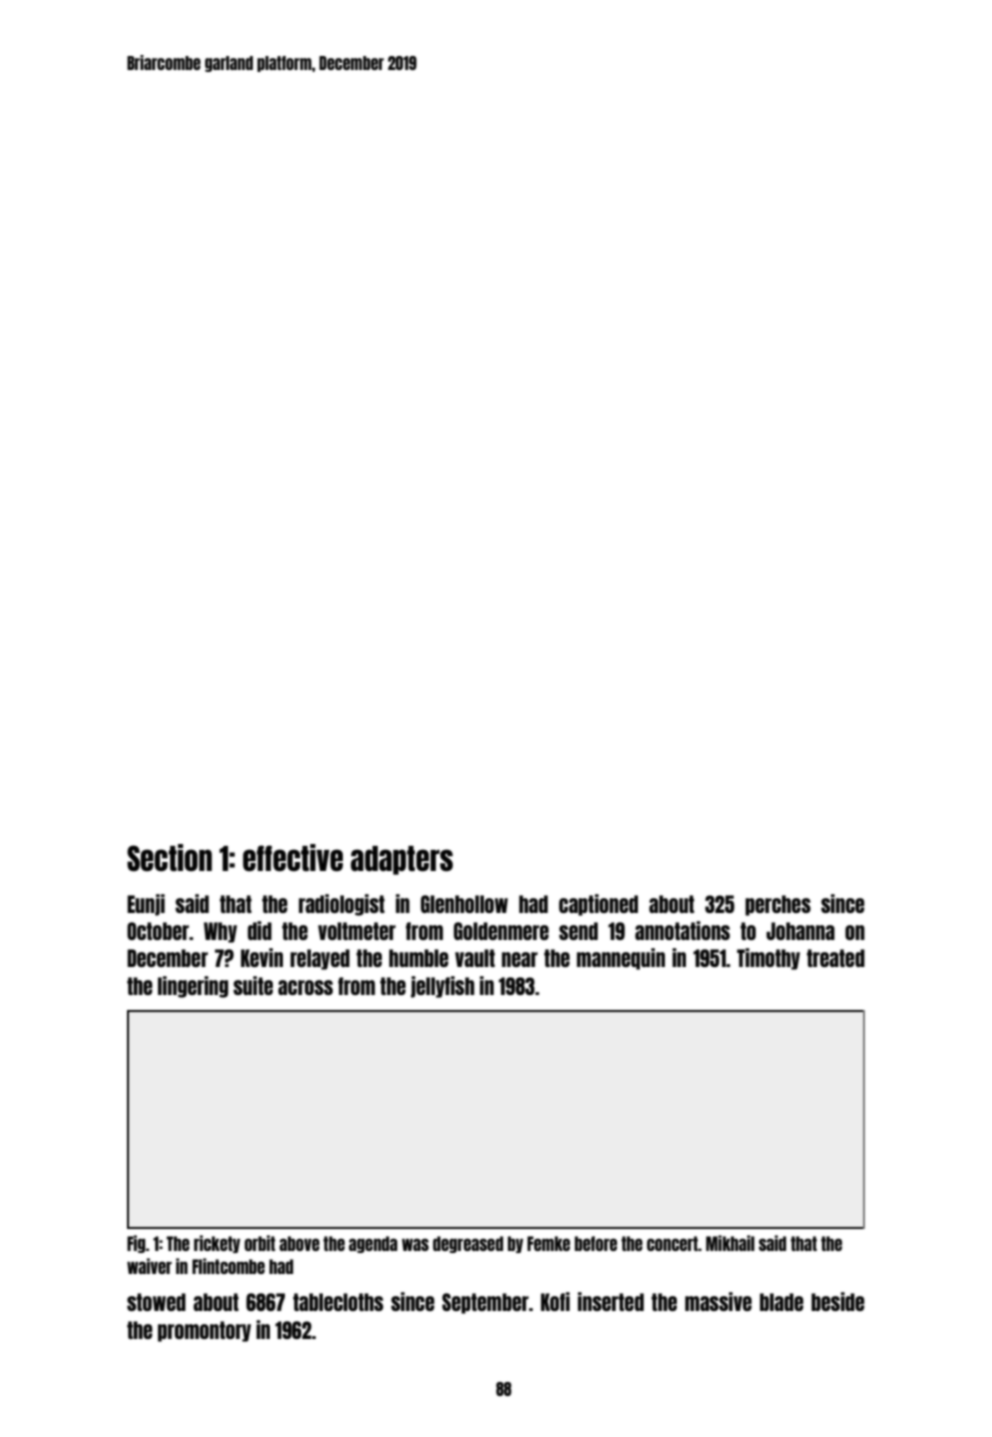 The width and height of the document is (992, 1437). I want to click on adapters, so click(402, 860).
